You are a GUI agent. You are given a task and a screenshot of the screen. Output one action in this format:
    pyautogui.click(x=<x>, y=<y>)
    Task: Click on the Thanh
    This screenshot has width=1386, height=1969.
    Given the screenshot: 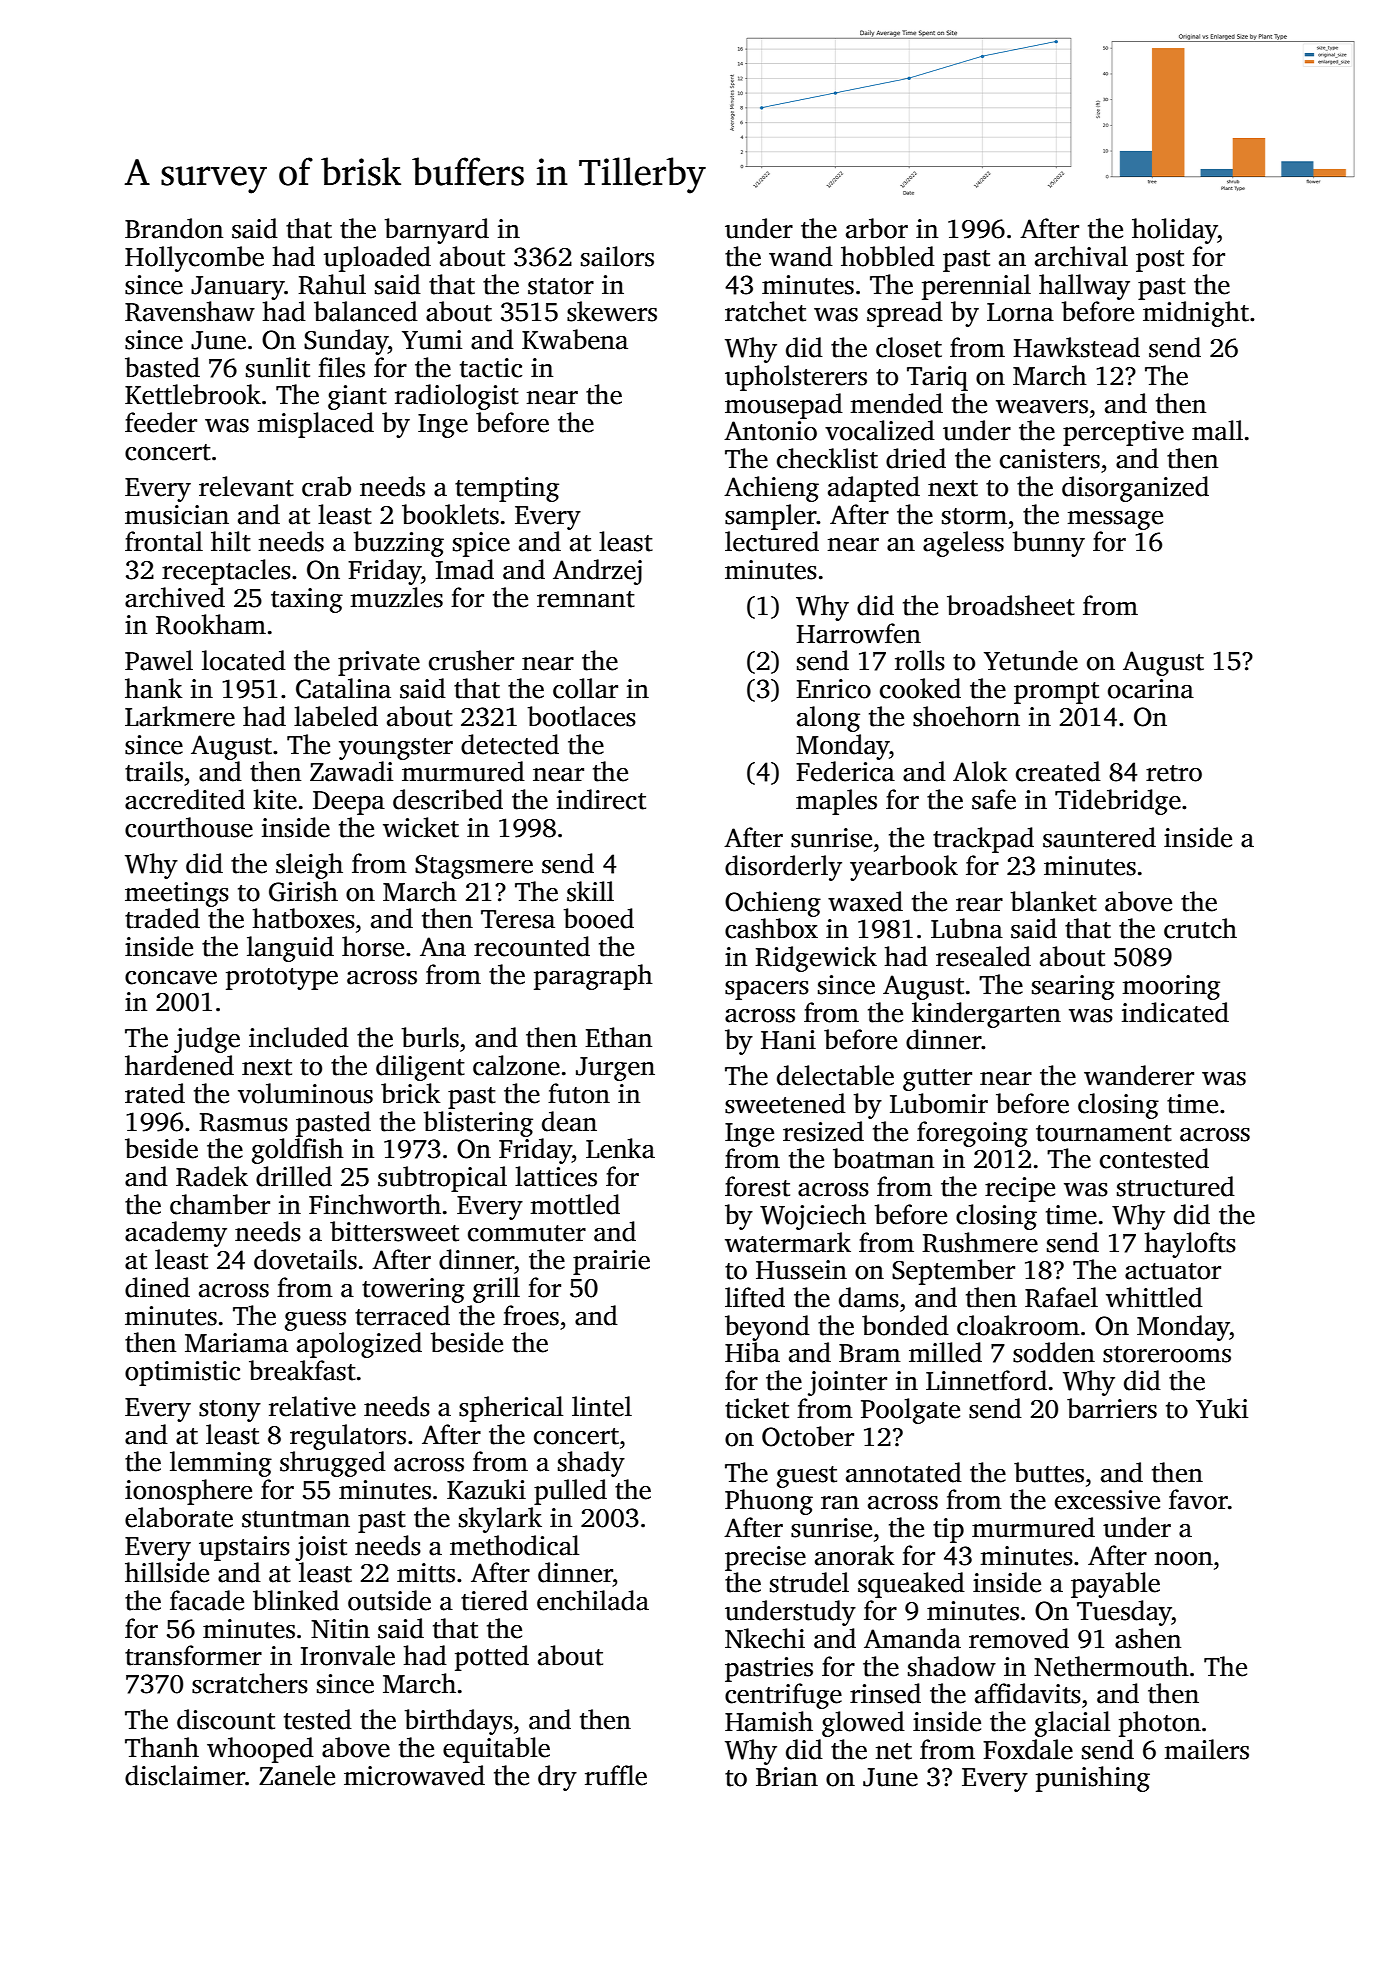 What is the action you would take?
    pyautogui.click(x=162, y=1747)
